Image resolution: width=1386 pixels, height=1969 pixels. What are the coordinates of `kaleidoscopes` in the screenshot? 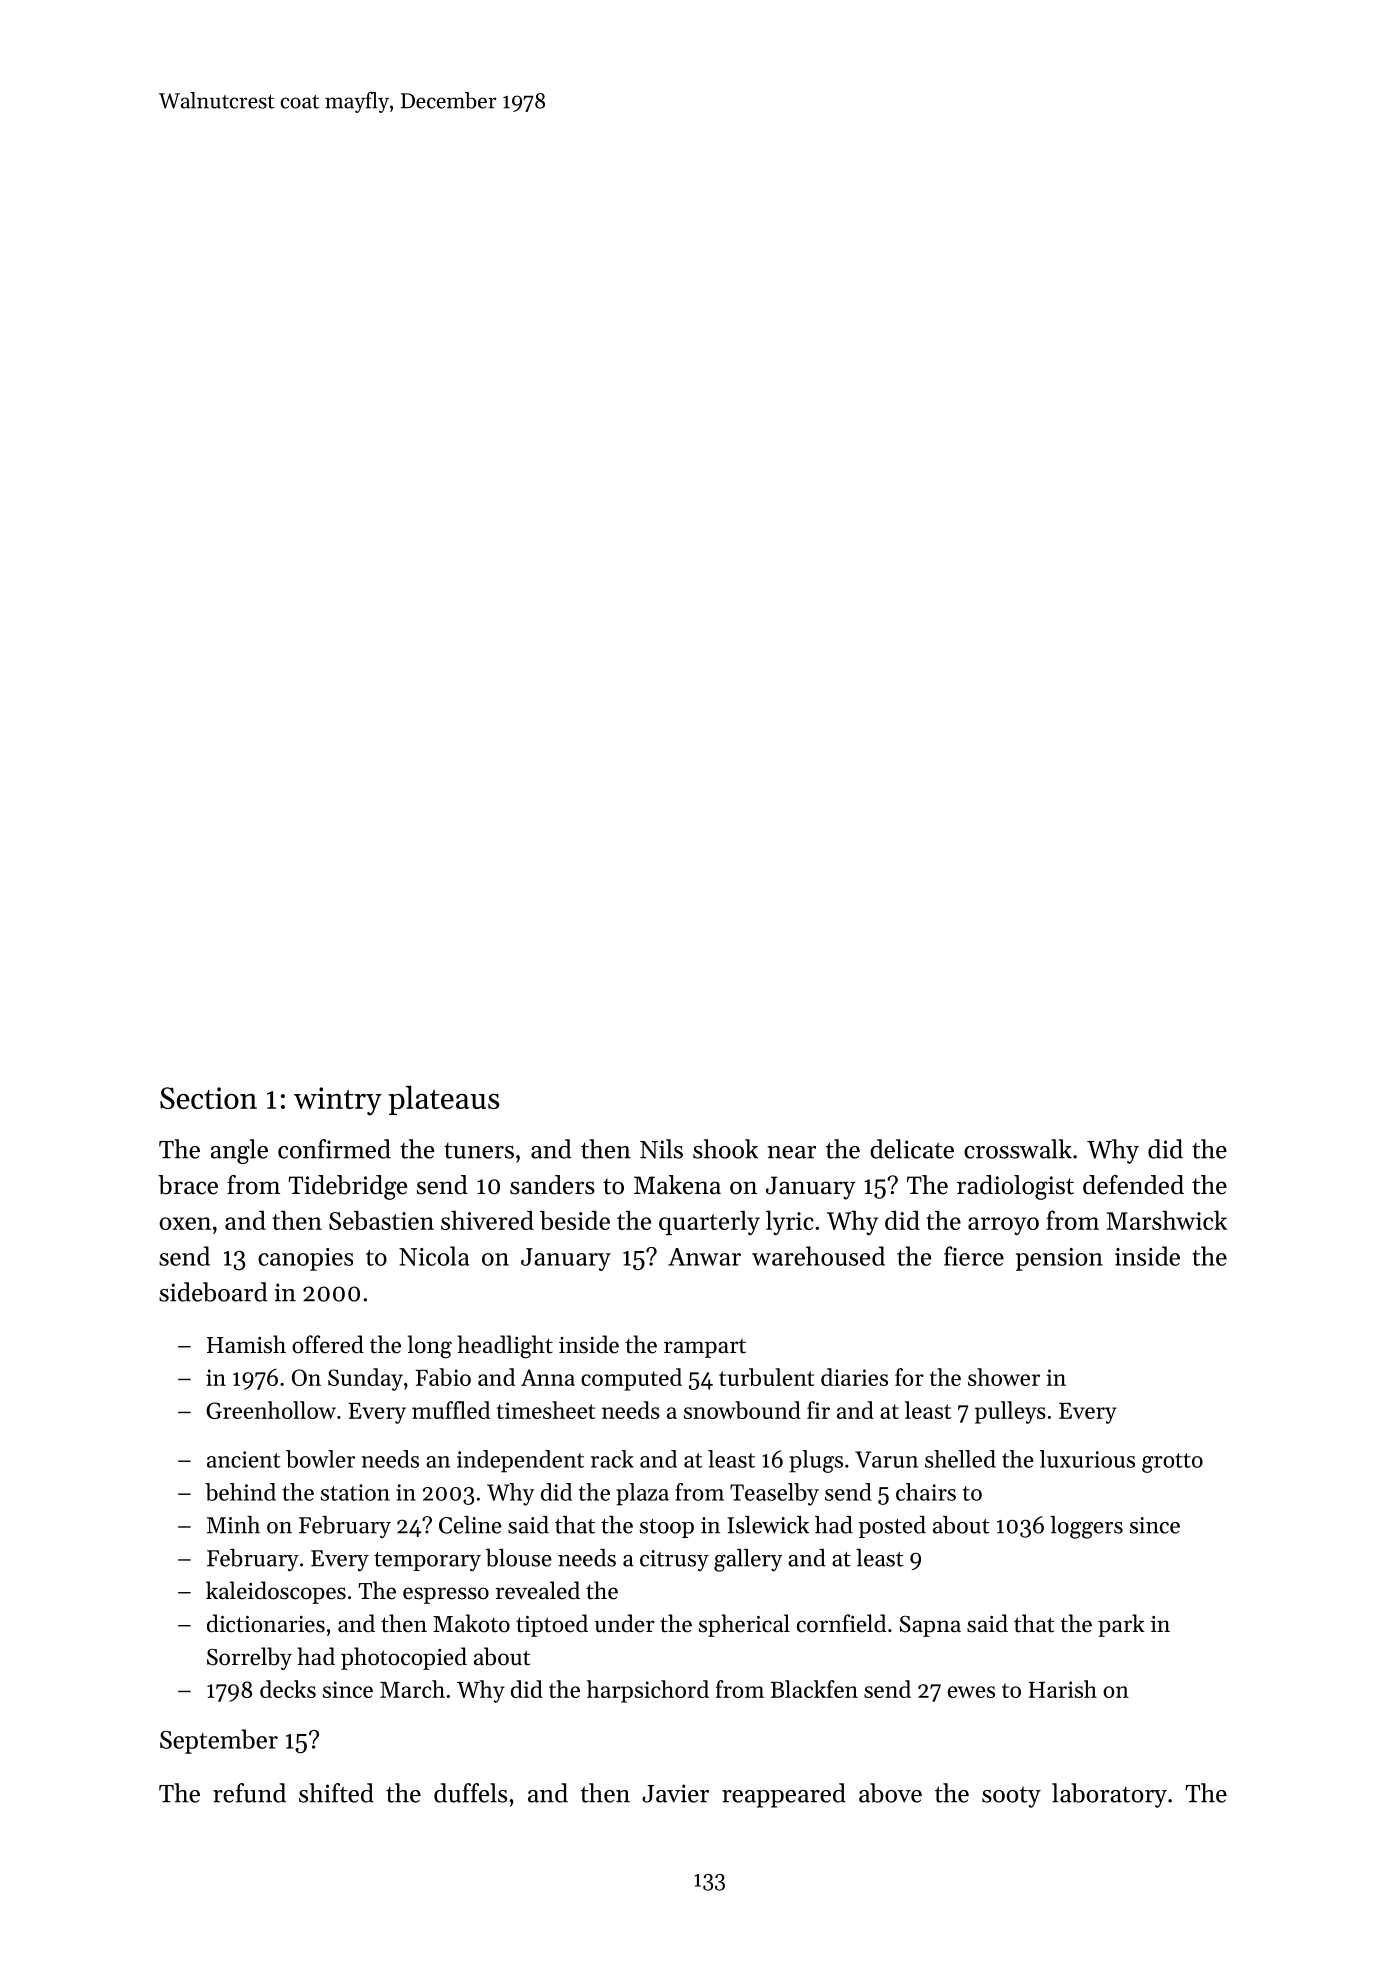 It's located at (276, 1592).
